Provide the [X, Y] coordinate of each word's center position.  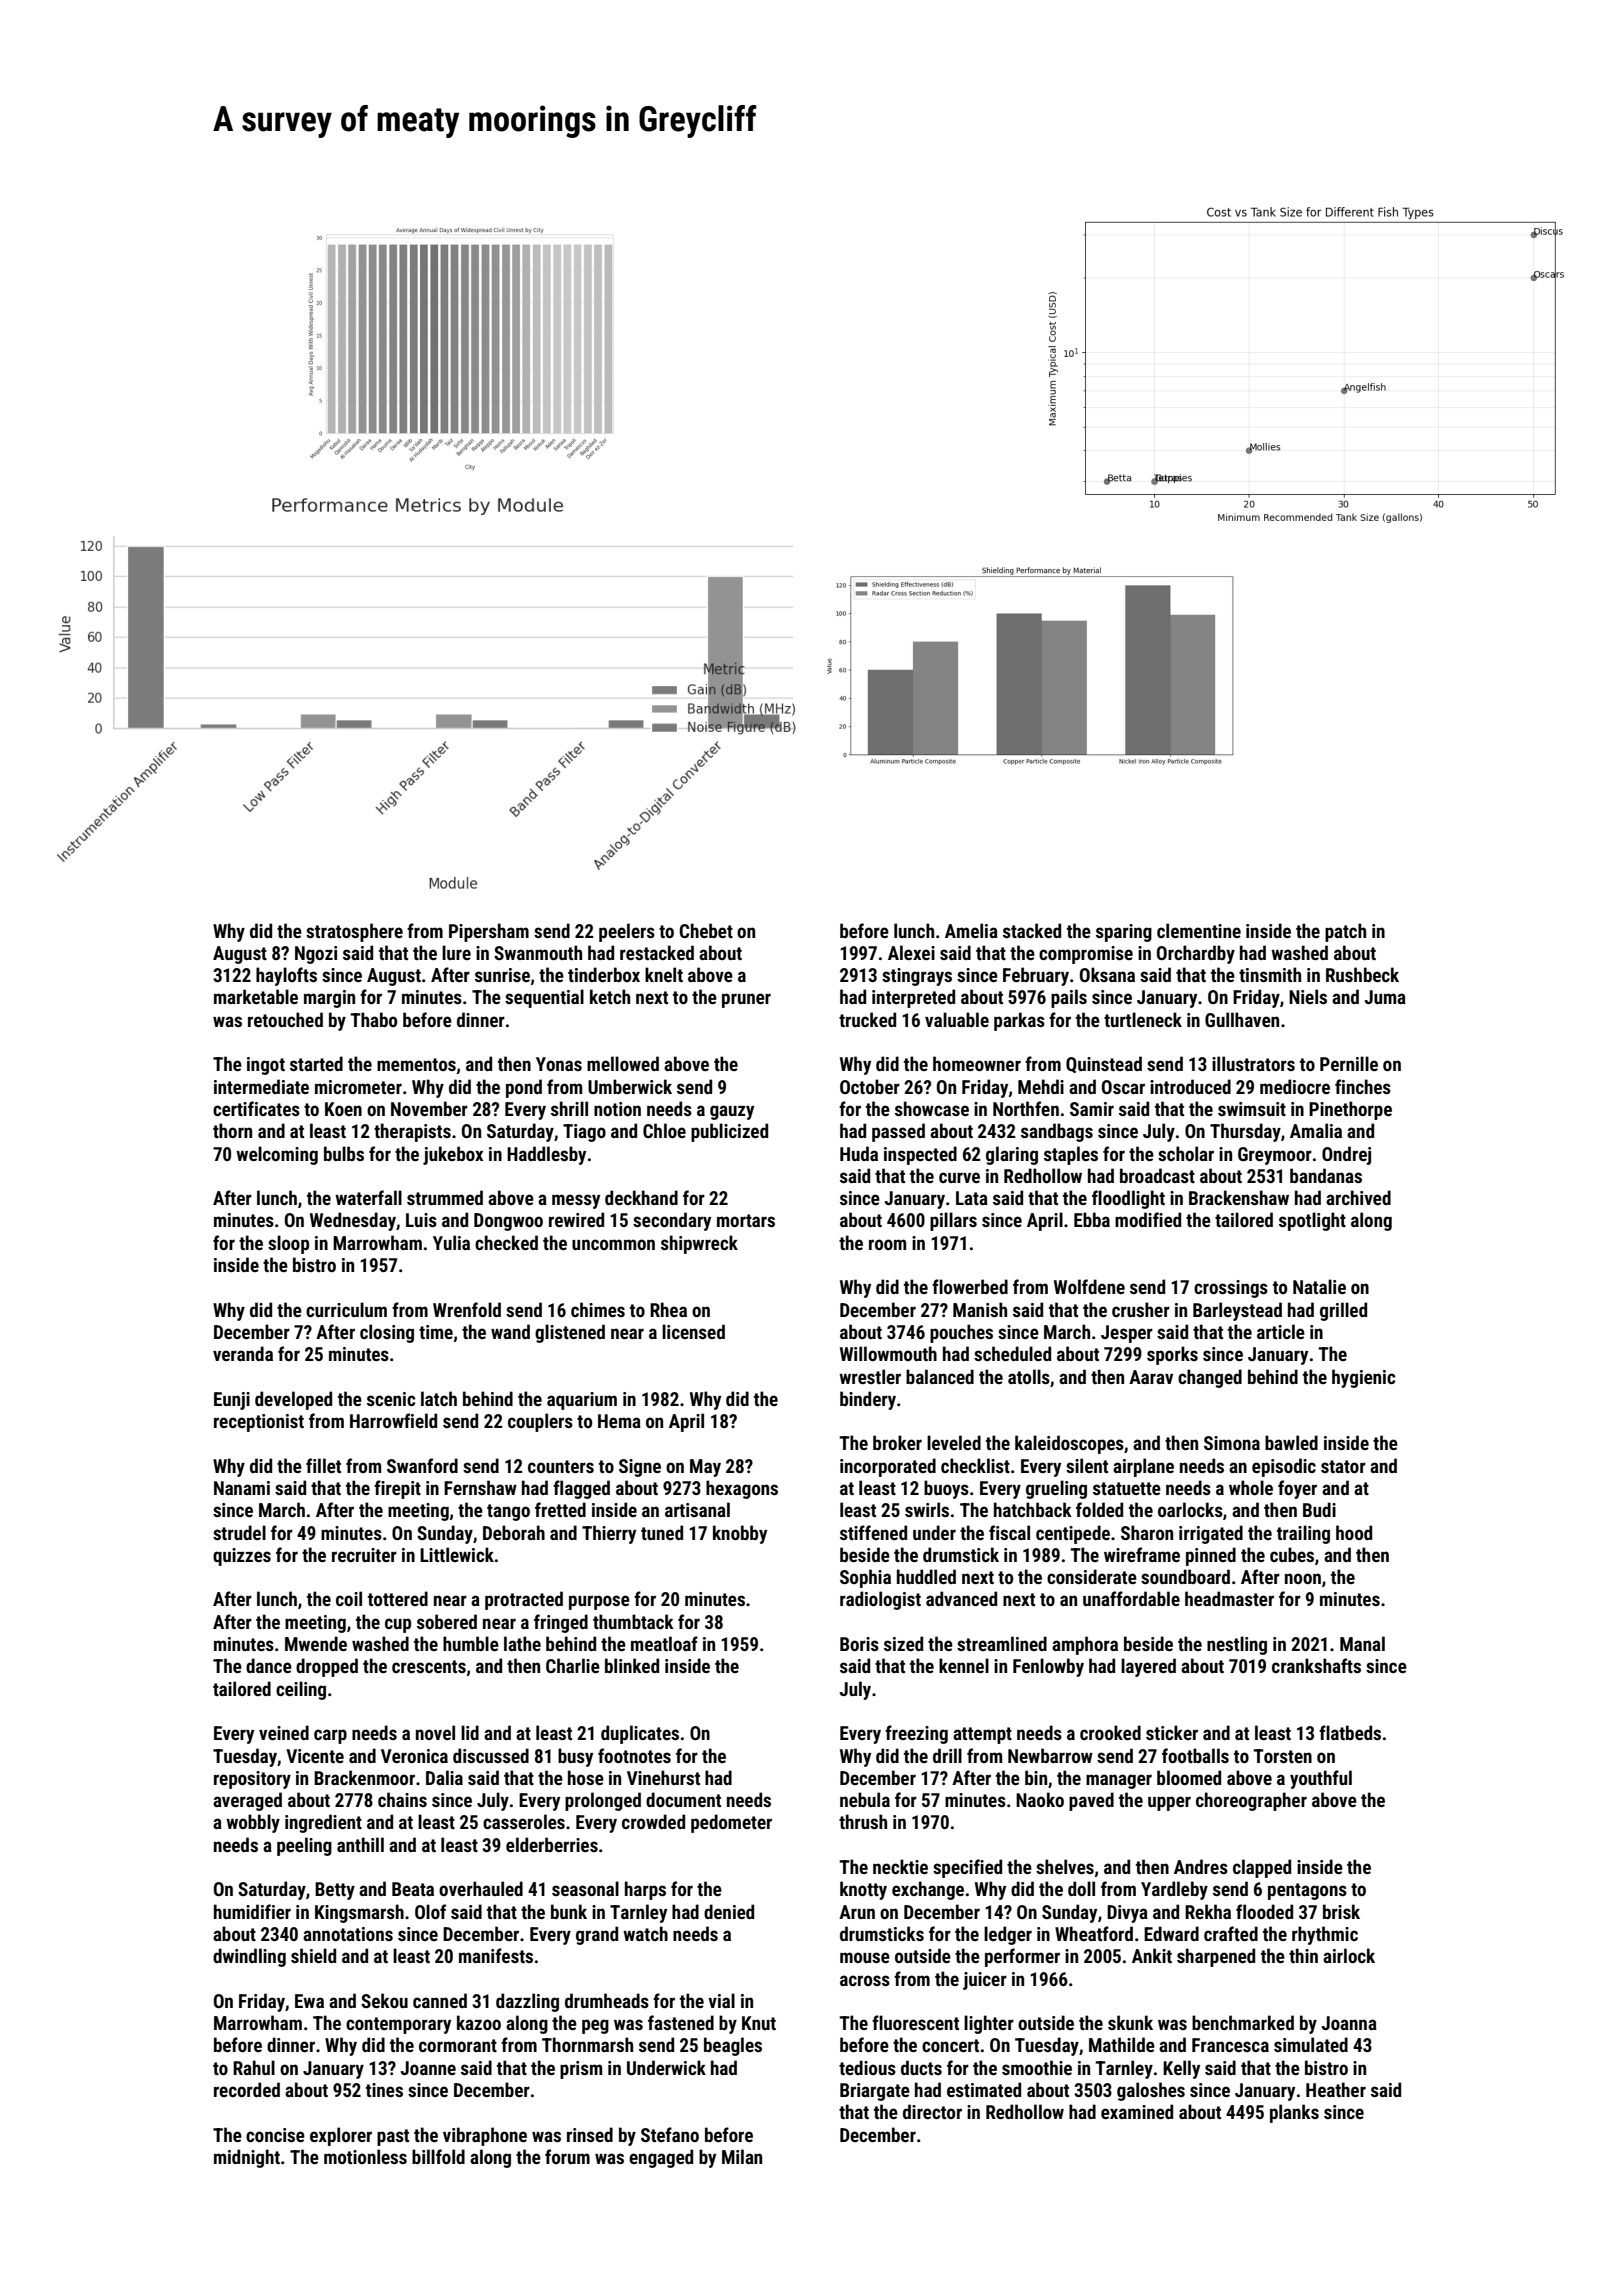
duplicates [640, 1734]
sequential [544, 998]
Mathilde [1122, 2044]
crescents [429, 1666]
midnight [247, 2158]
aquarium [582, 1401]
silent [1087, 1465]
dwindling [249, 1957]
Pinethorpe [1350, 1110]
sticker [1172, 1732]
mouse [865, 1957]
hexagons [742, 1489]
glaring [1012, 1155]
